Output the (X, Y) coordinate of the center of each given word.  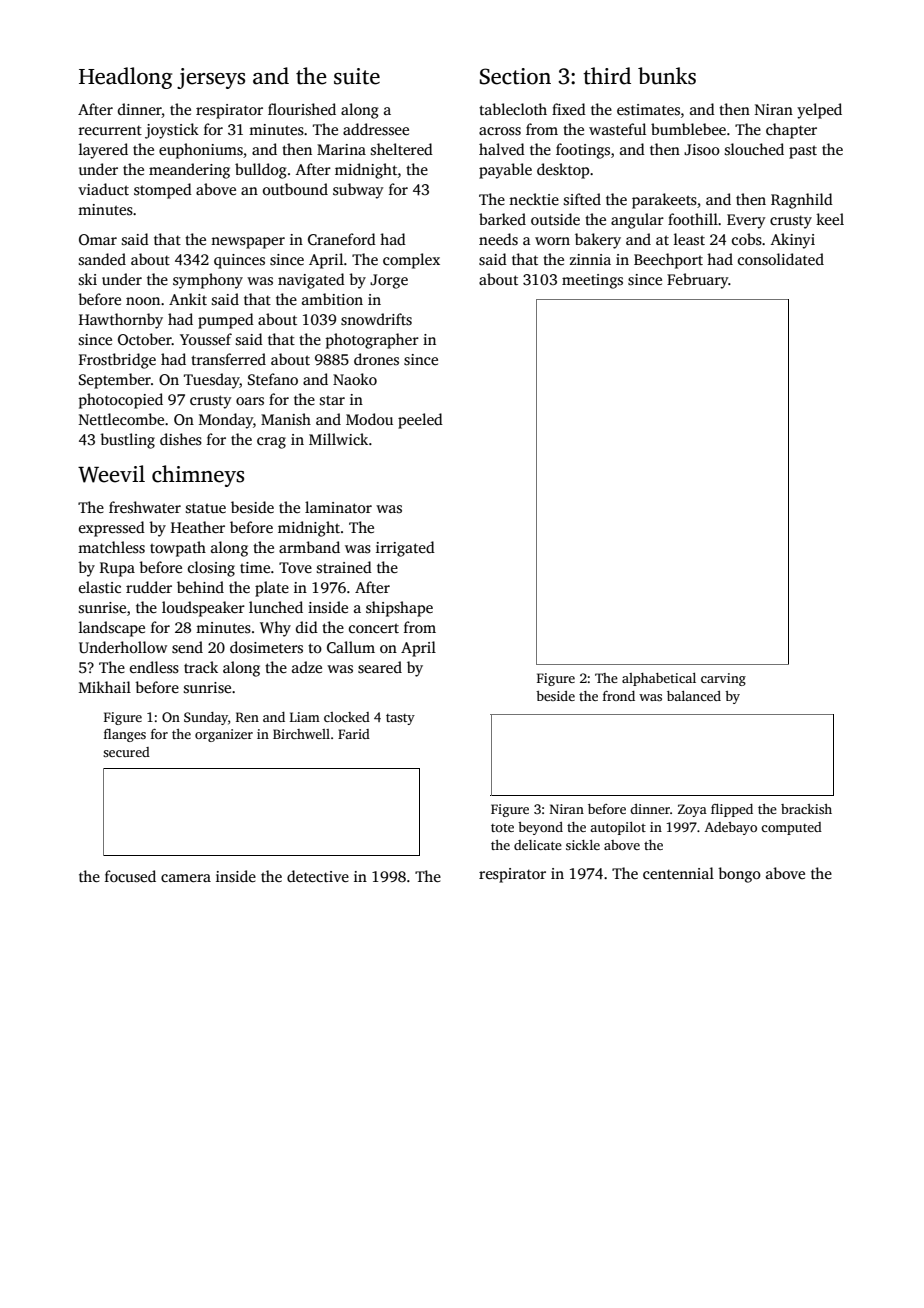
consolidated (781, 259)
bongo (739, 875)
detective (318, 876)
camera (186, 878)
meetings (592, 281)
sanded (102, 259)
